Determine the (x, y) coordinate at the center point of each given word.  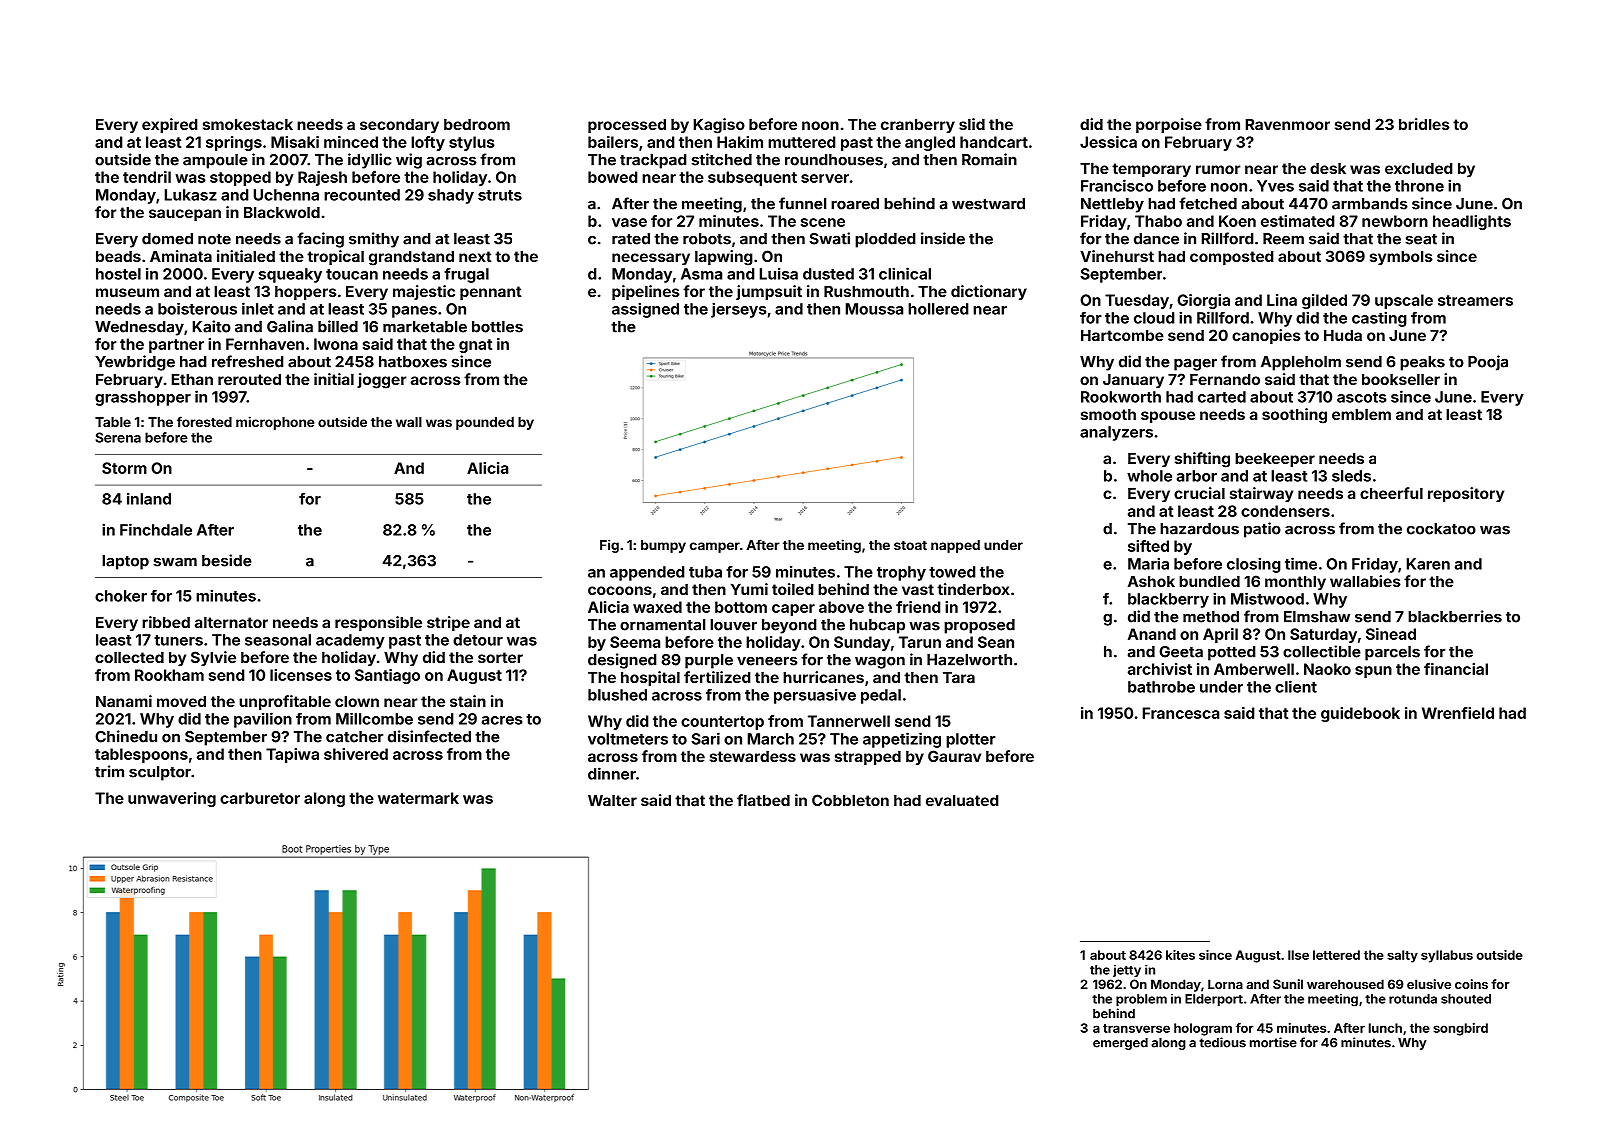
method (1211, 617)
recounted (362, 195)
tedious (1222, 1042)
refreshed (248, 361)
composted (1232, 258)
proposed (979, 626)
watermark (418, 798)
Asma (701, 274)
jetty (1127, 971)
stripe (448, 623)
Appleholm (1301, 363)
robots (707, 239)
